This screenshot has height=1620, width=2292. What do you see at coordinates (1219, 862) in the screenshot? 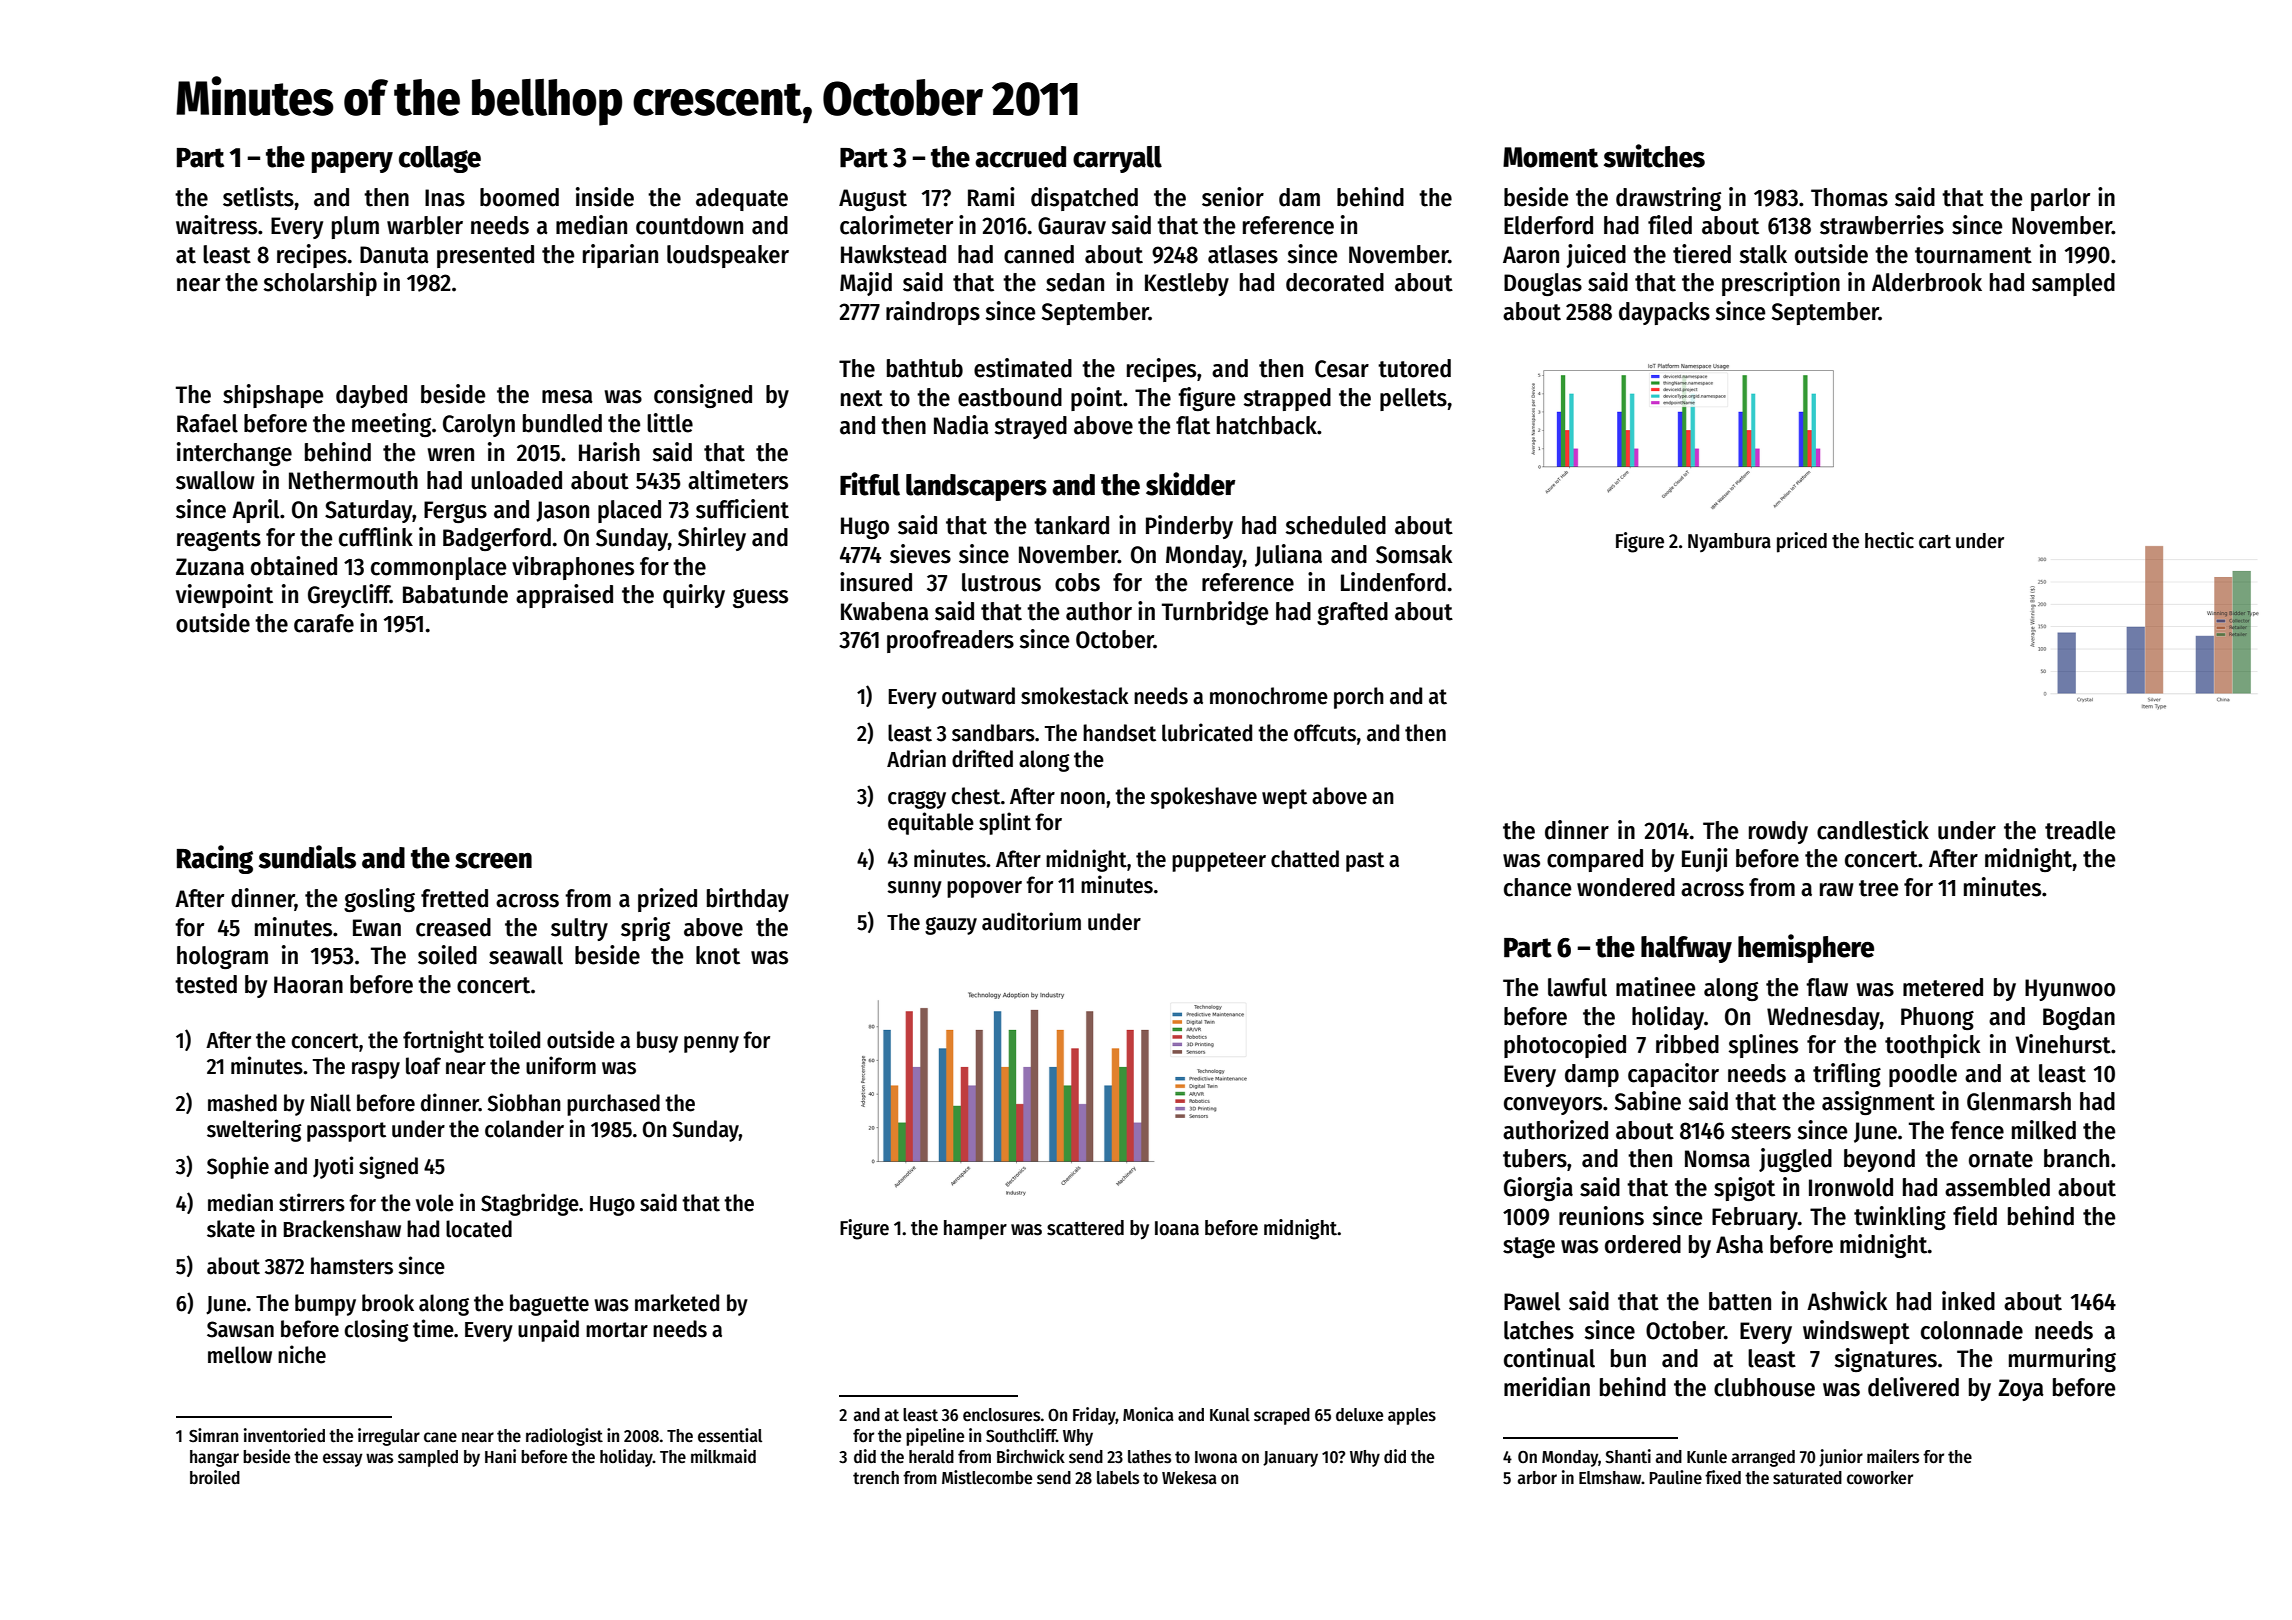
I see `puppeteer` at bounding box center [1219, 862].
